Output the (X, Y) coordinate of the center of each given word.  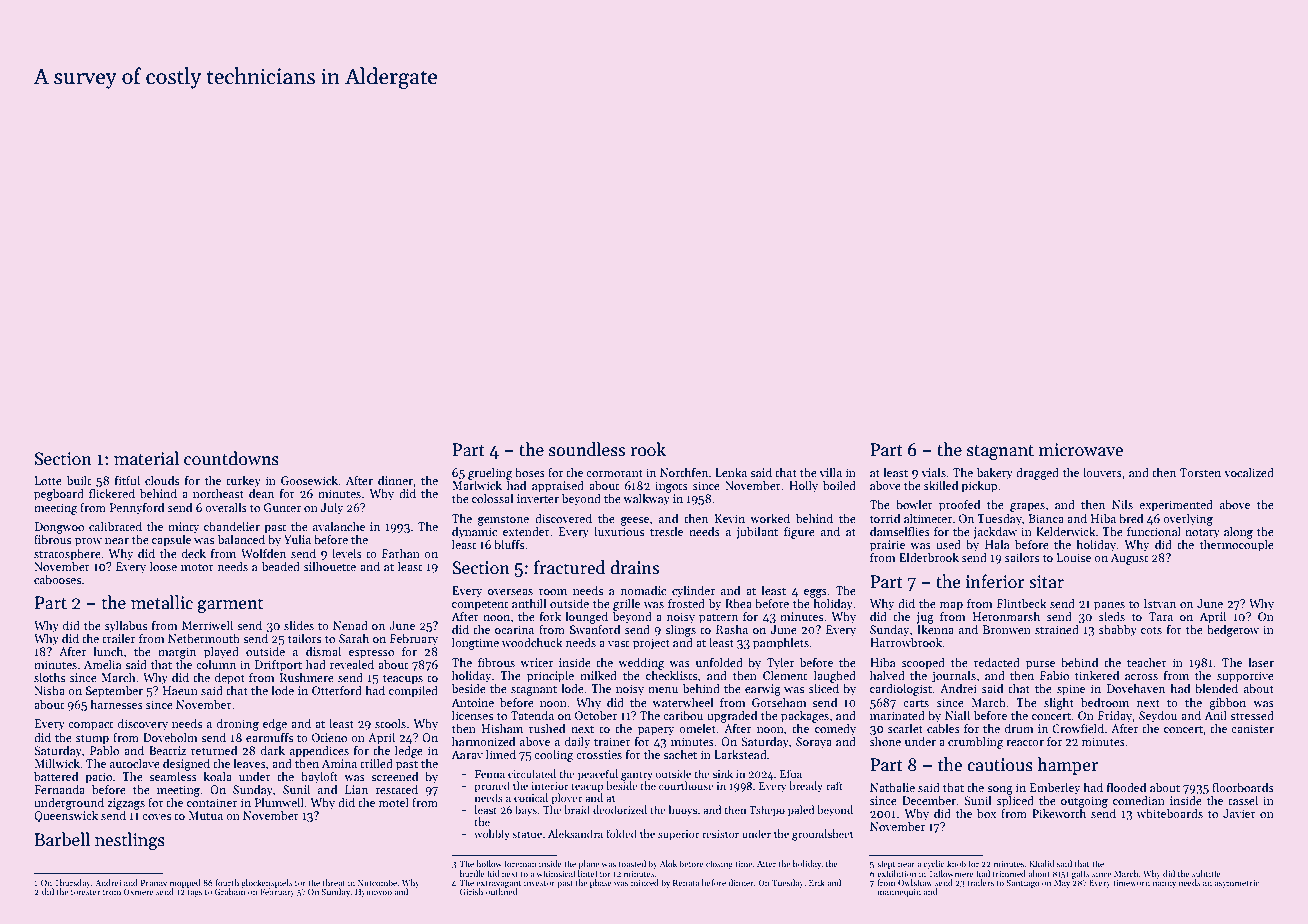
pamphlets (781, 643)
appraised (558, 486)
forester (86, 891)
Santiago (1023, 884)
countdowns (231, 458)
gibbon (1227, 703)
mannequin (899, 893)
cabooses (57, 579)
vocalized (1249, 472)
